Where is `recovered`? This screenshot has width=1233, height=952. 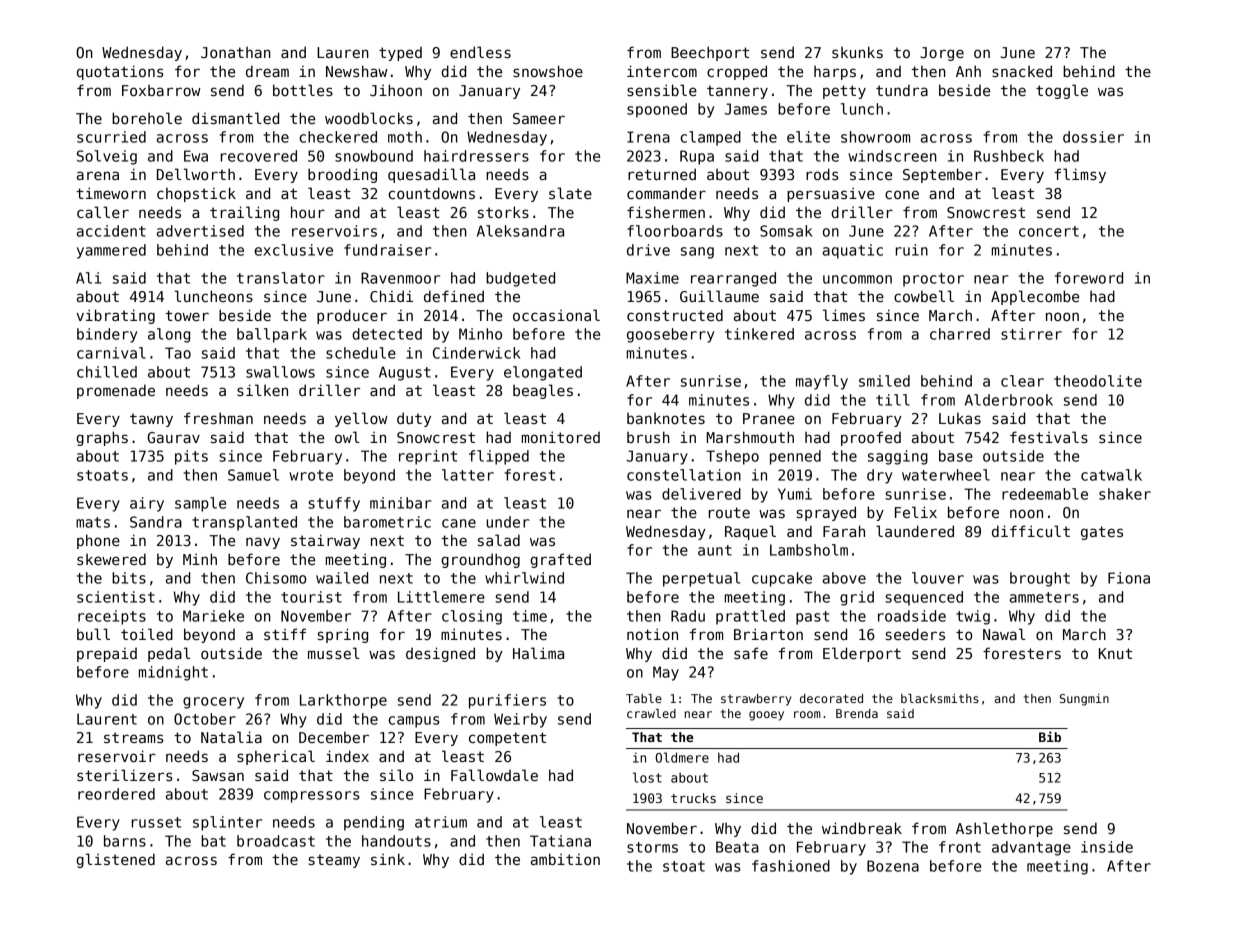 recovered is located at coordinates (259, 156).
